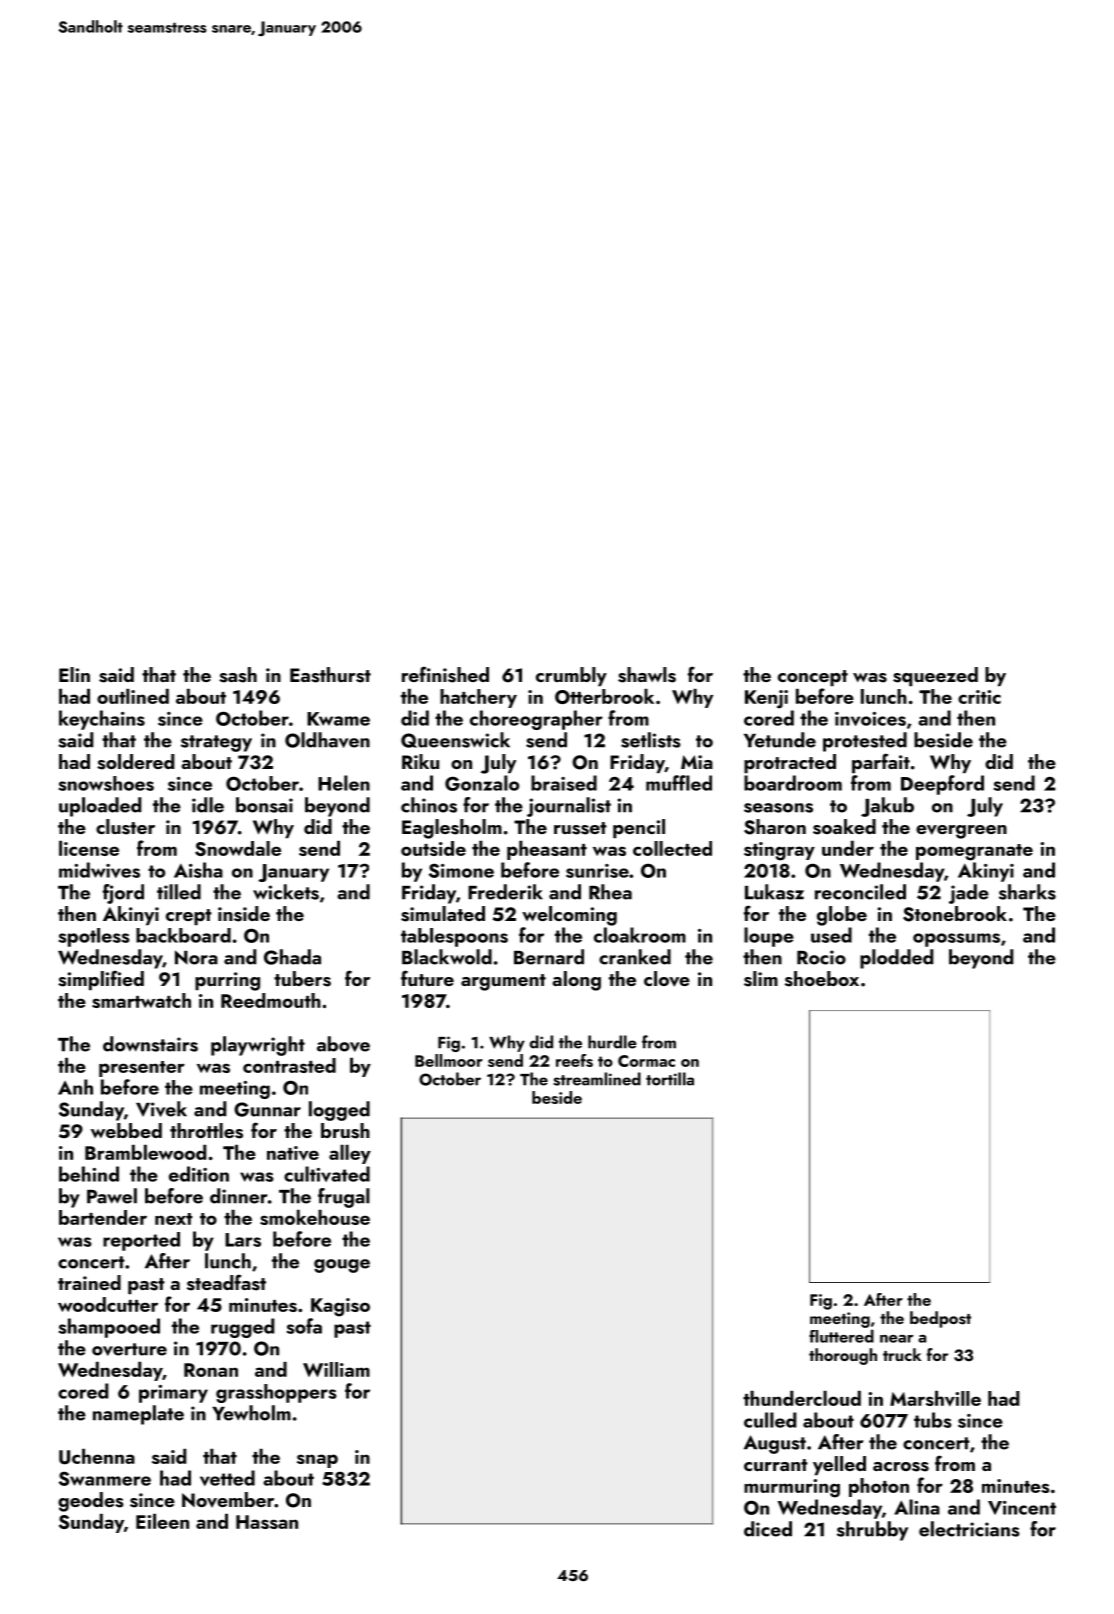 This document has height=1614, width=1114. Describe the element at coordinates (101, 980) in the document. I see `simplified` at that location.
